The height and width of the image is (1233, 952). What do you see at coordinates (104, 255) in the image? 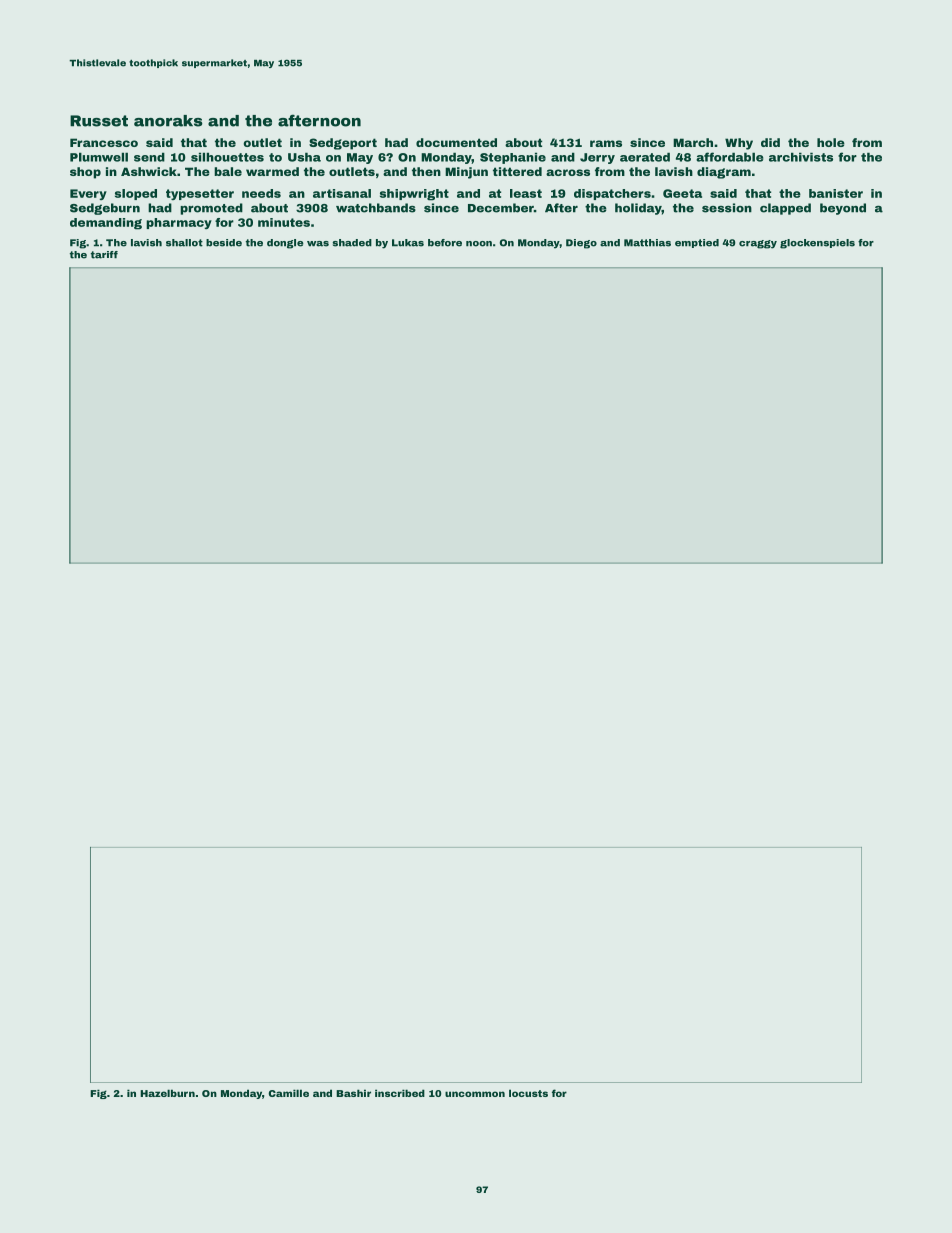
I see `tariff` at bounding box center [104, 255].
